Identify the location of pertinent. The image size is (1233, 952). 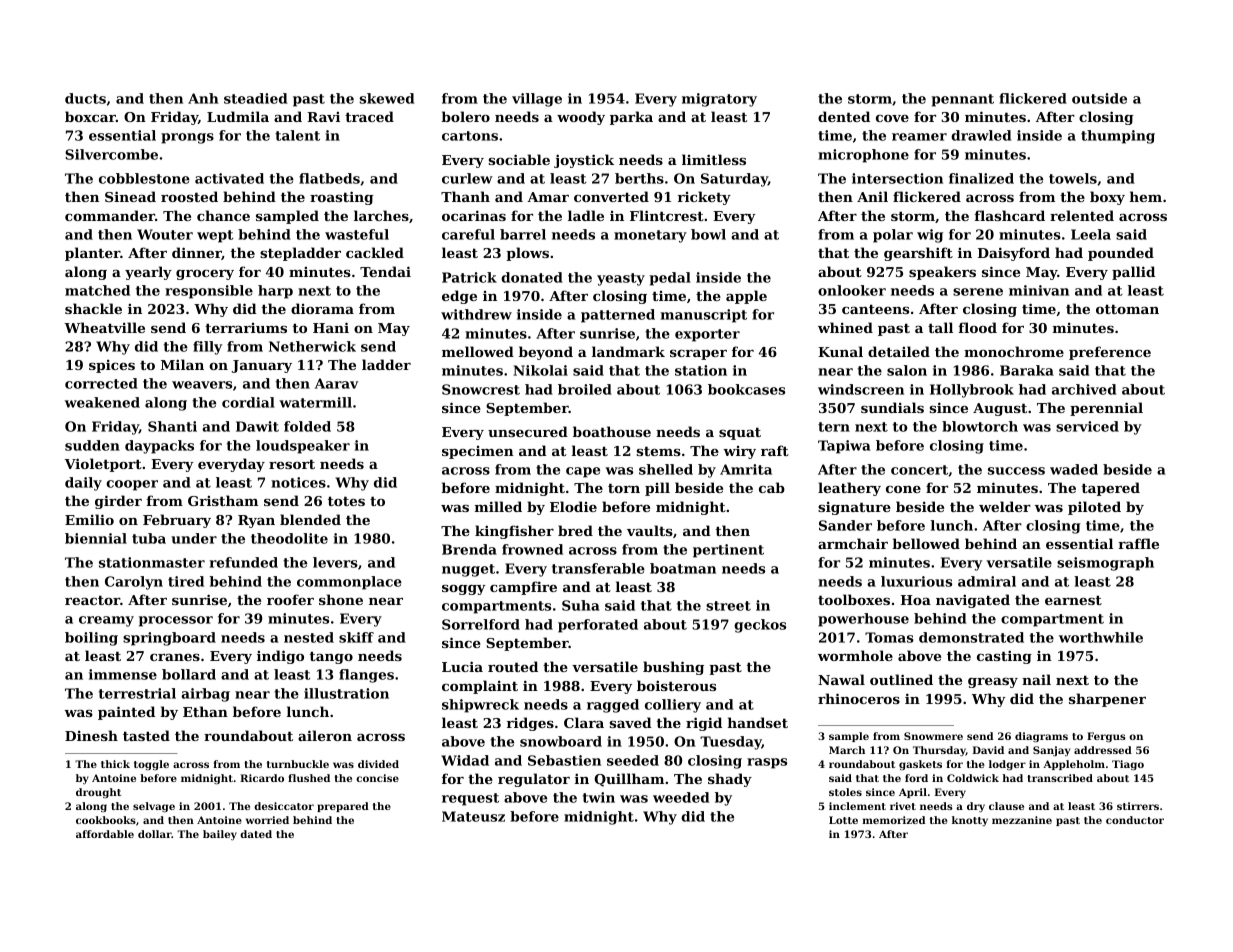
(728, 551).
